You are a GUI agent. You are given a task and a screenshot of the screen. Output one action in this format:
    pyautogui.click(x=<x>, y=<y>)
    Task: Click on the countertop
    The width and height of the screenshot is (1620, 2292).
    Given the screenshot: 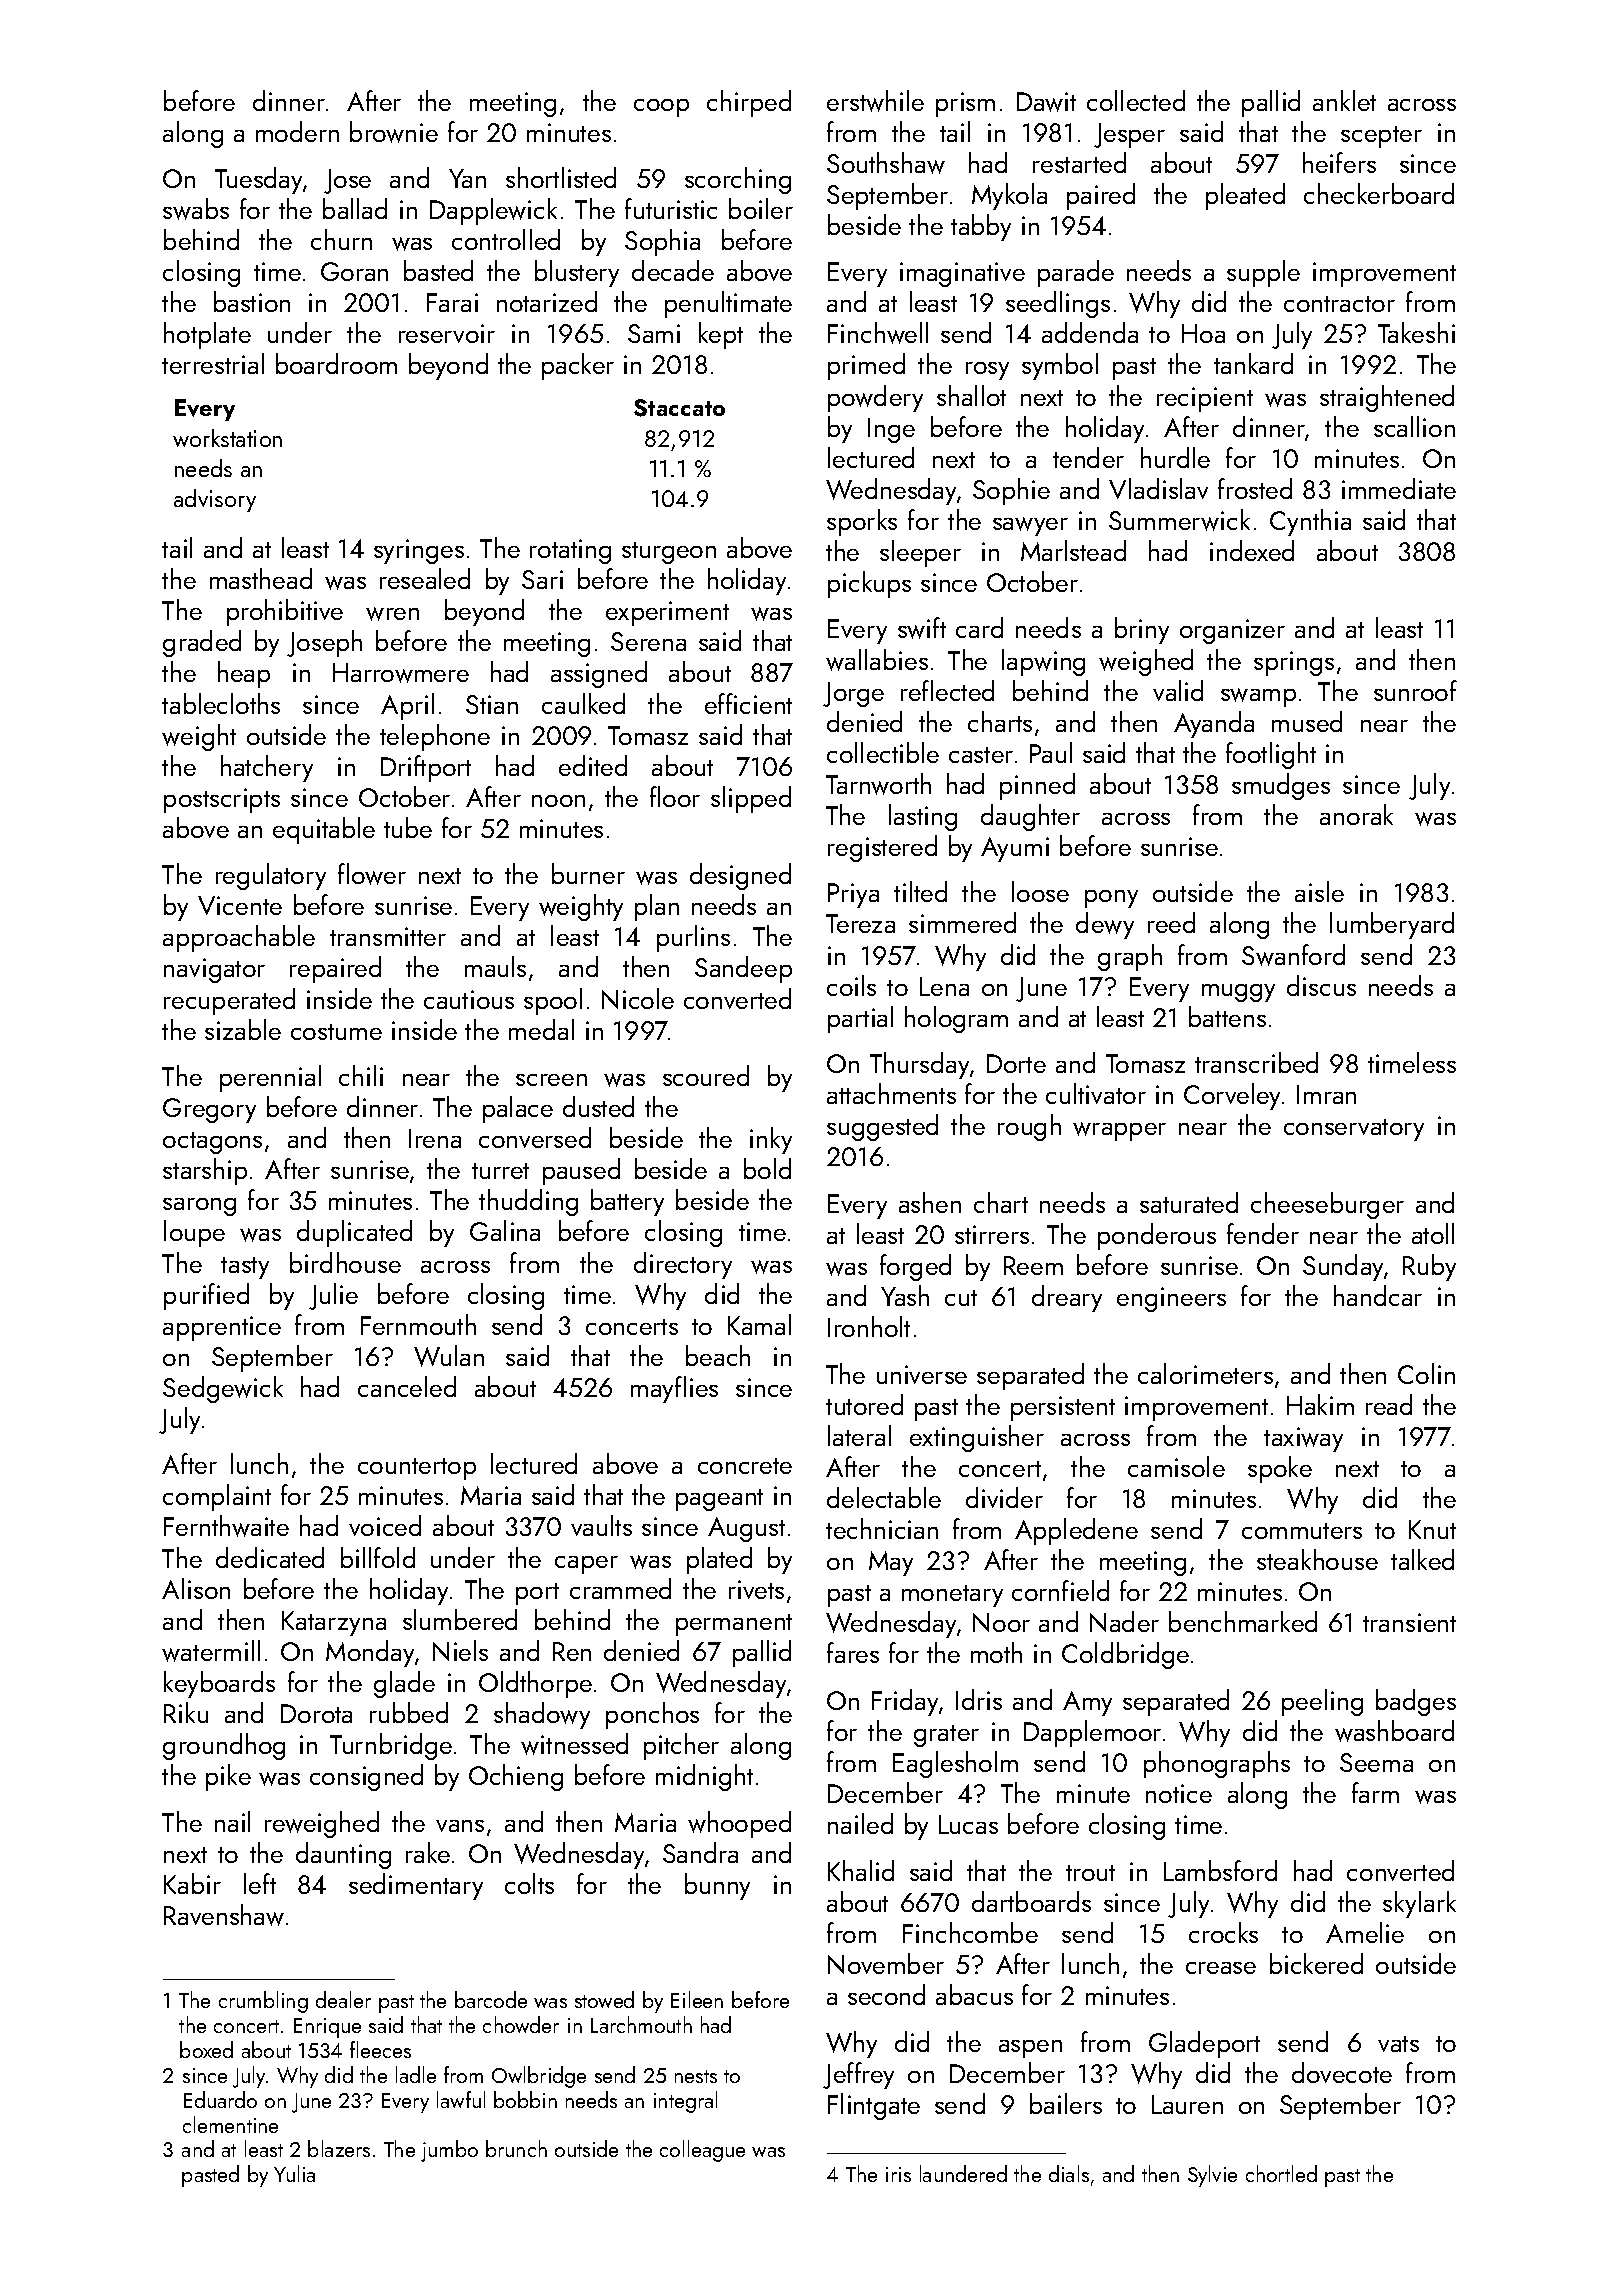 What is the action you would take?
    pyautogui.click(x=417, y=1469)
